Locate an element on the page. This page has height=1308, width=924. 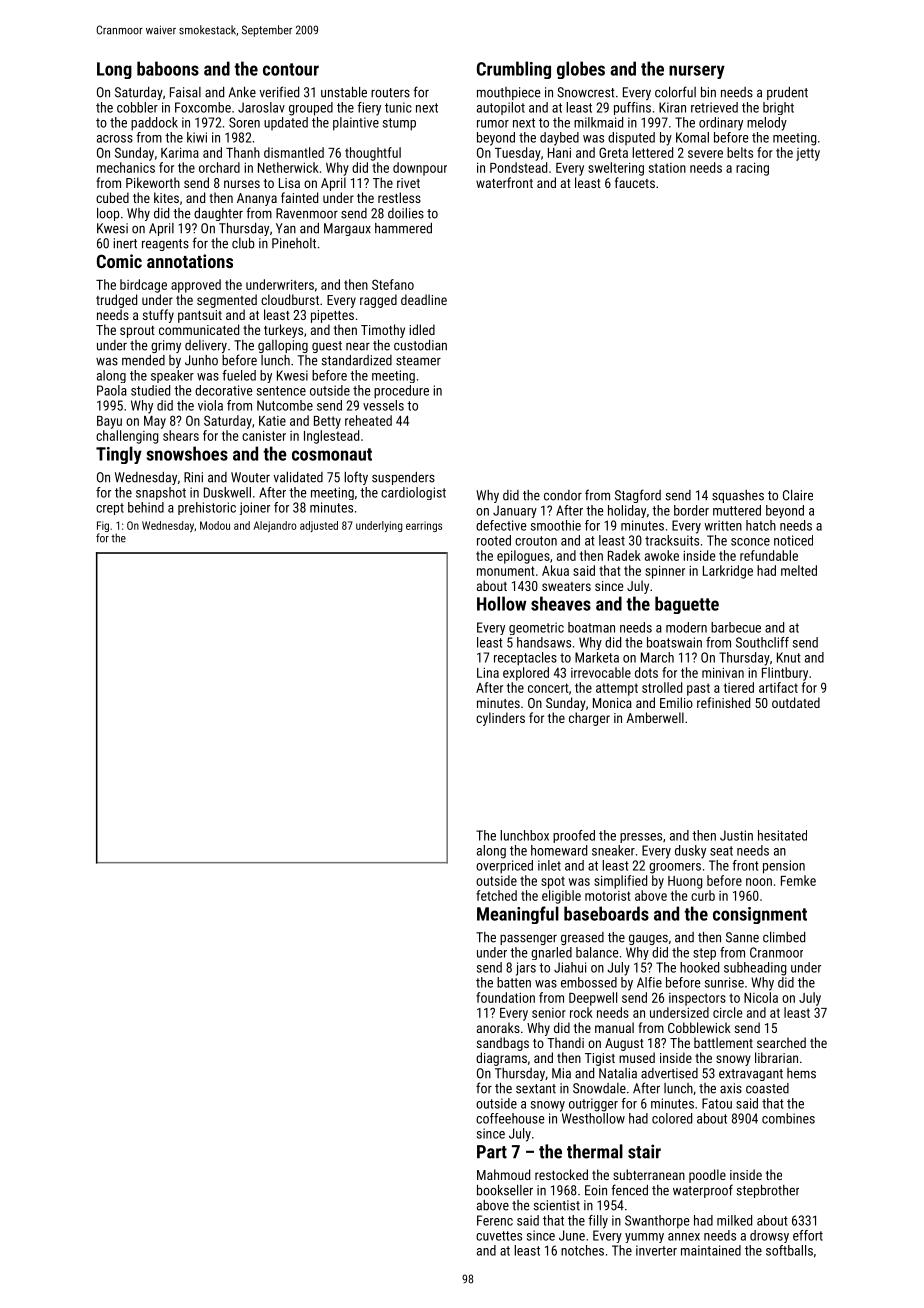
Fig is located at coordinates (103, 526).
